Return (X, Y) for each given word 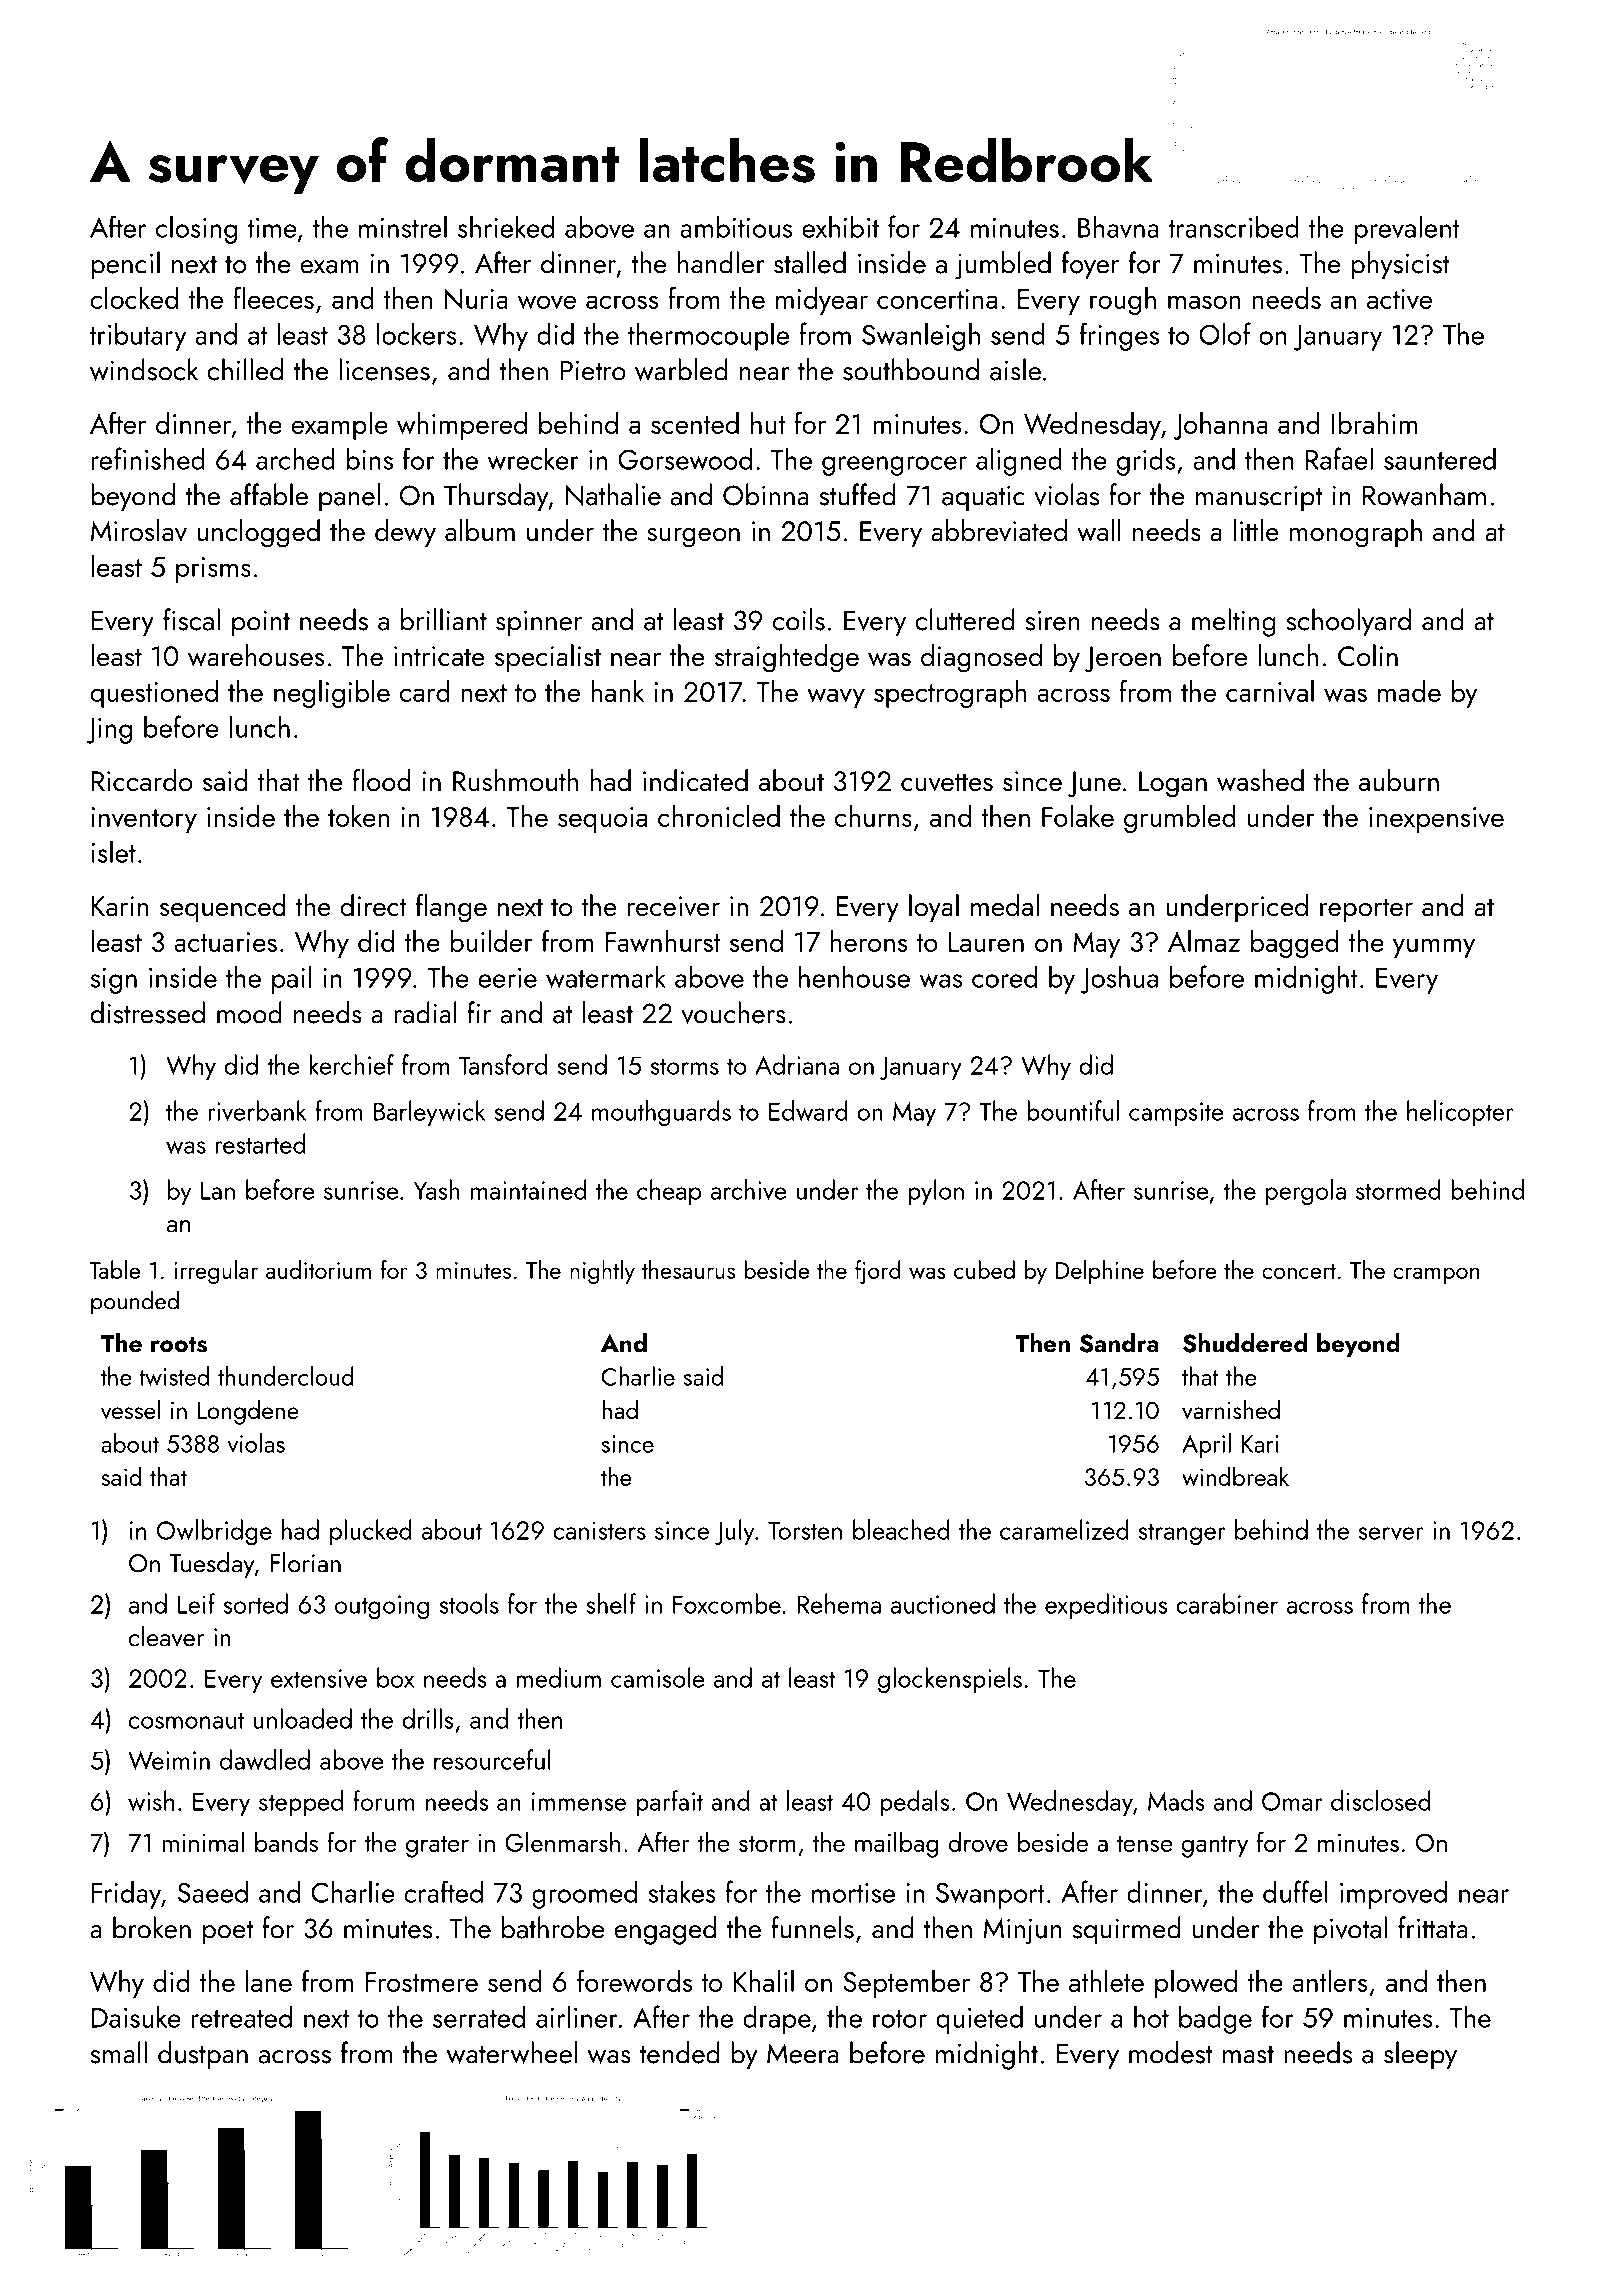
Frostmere (421, 1982)
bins (369, 458)
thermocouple (708, 336)
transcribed (1233, 226)
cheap (669, 1192)
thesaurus (688, 1269)
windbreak (1235, 1476)
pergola (1306, 1192)
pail (291, 979)
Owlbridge (214, 1532)
